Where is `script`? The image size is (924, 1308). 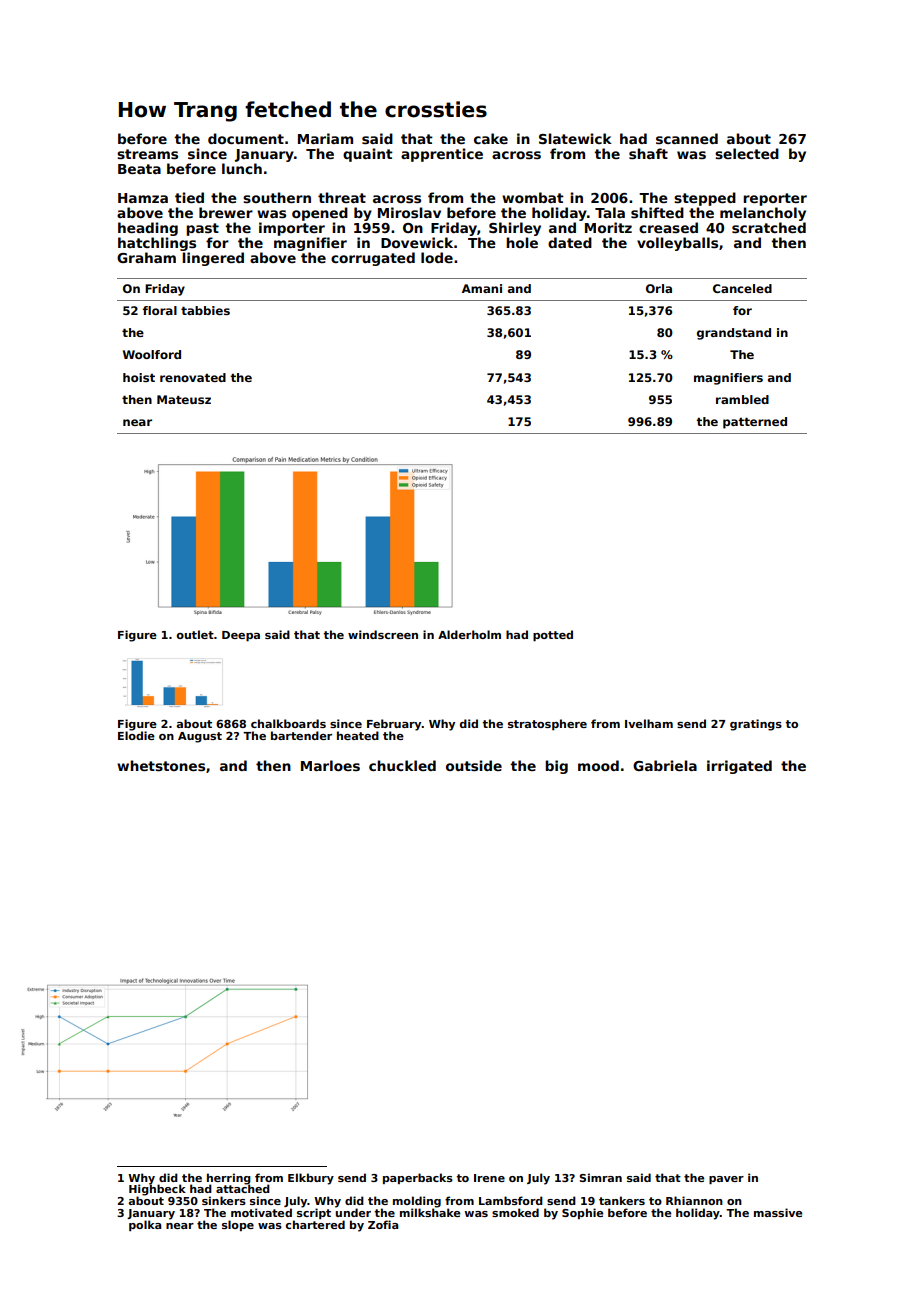
script is located at coordinates (314, 1213).
